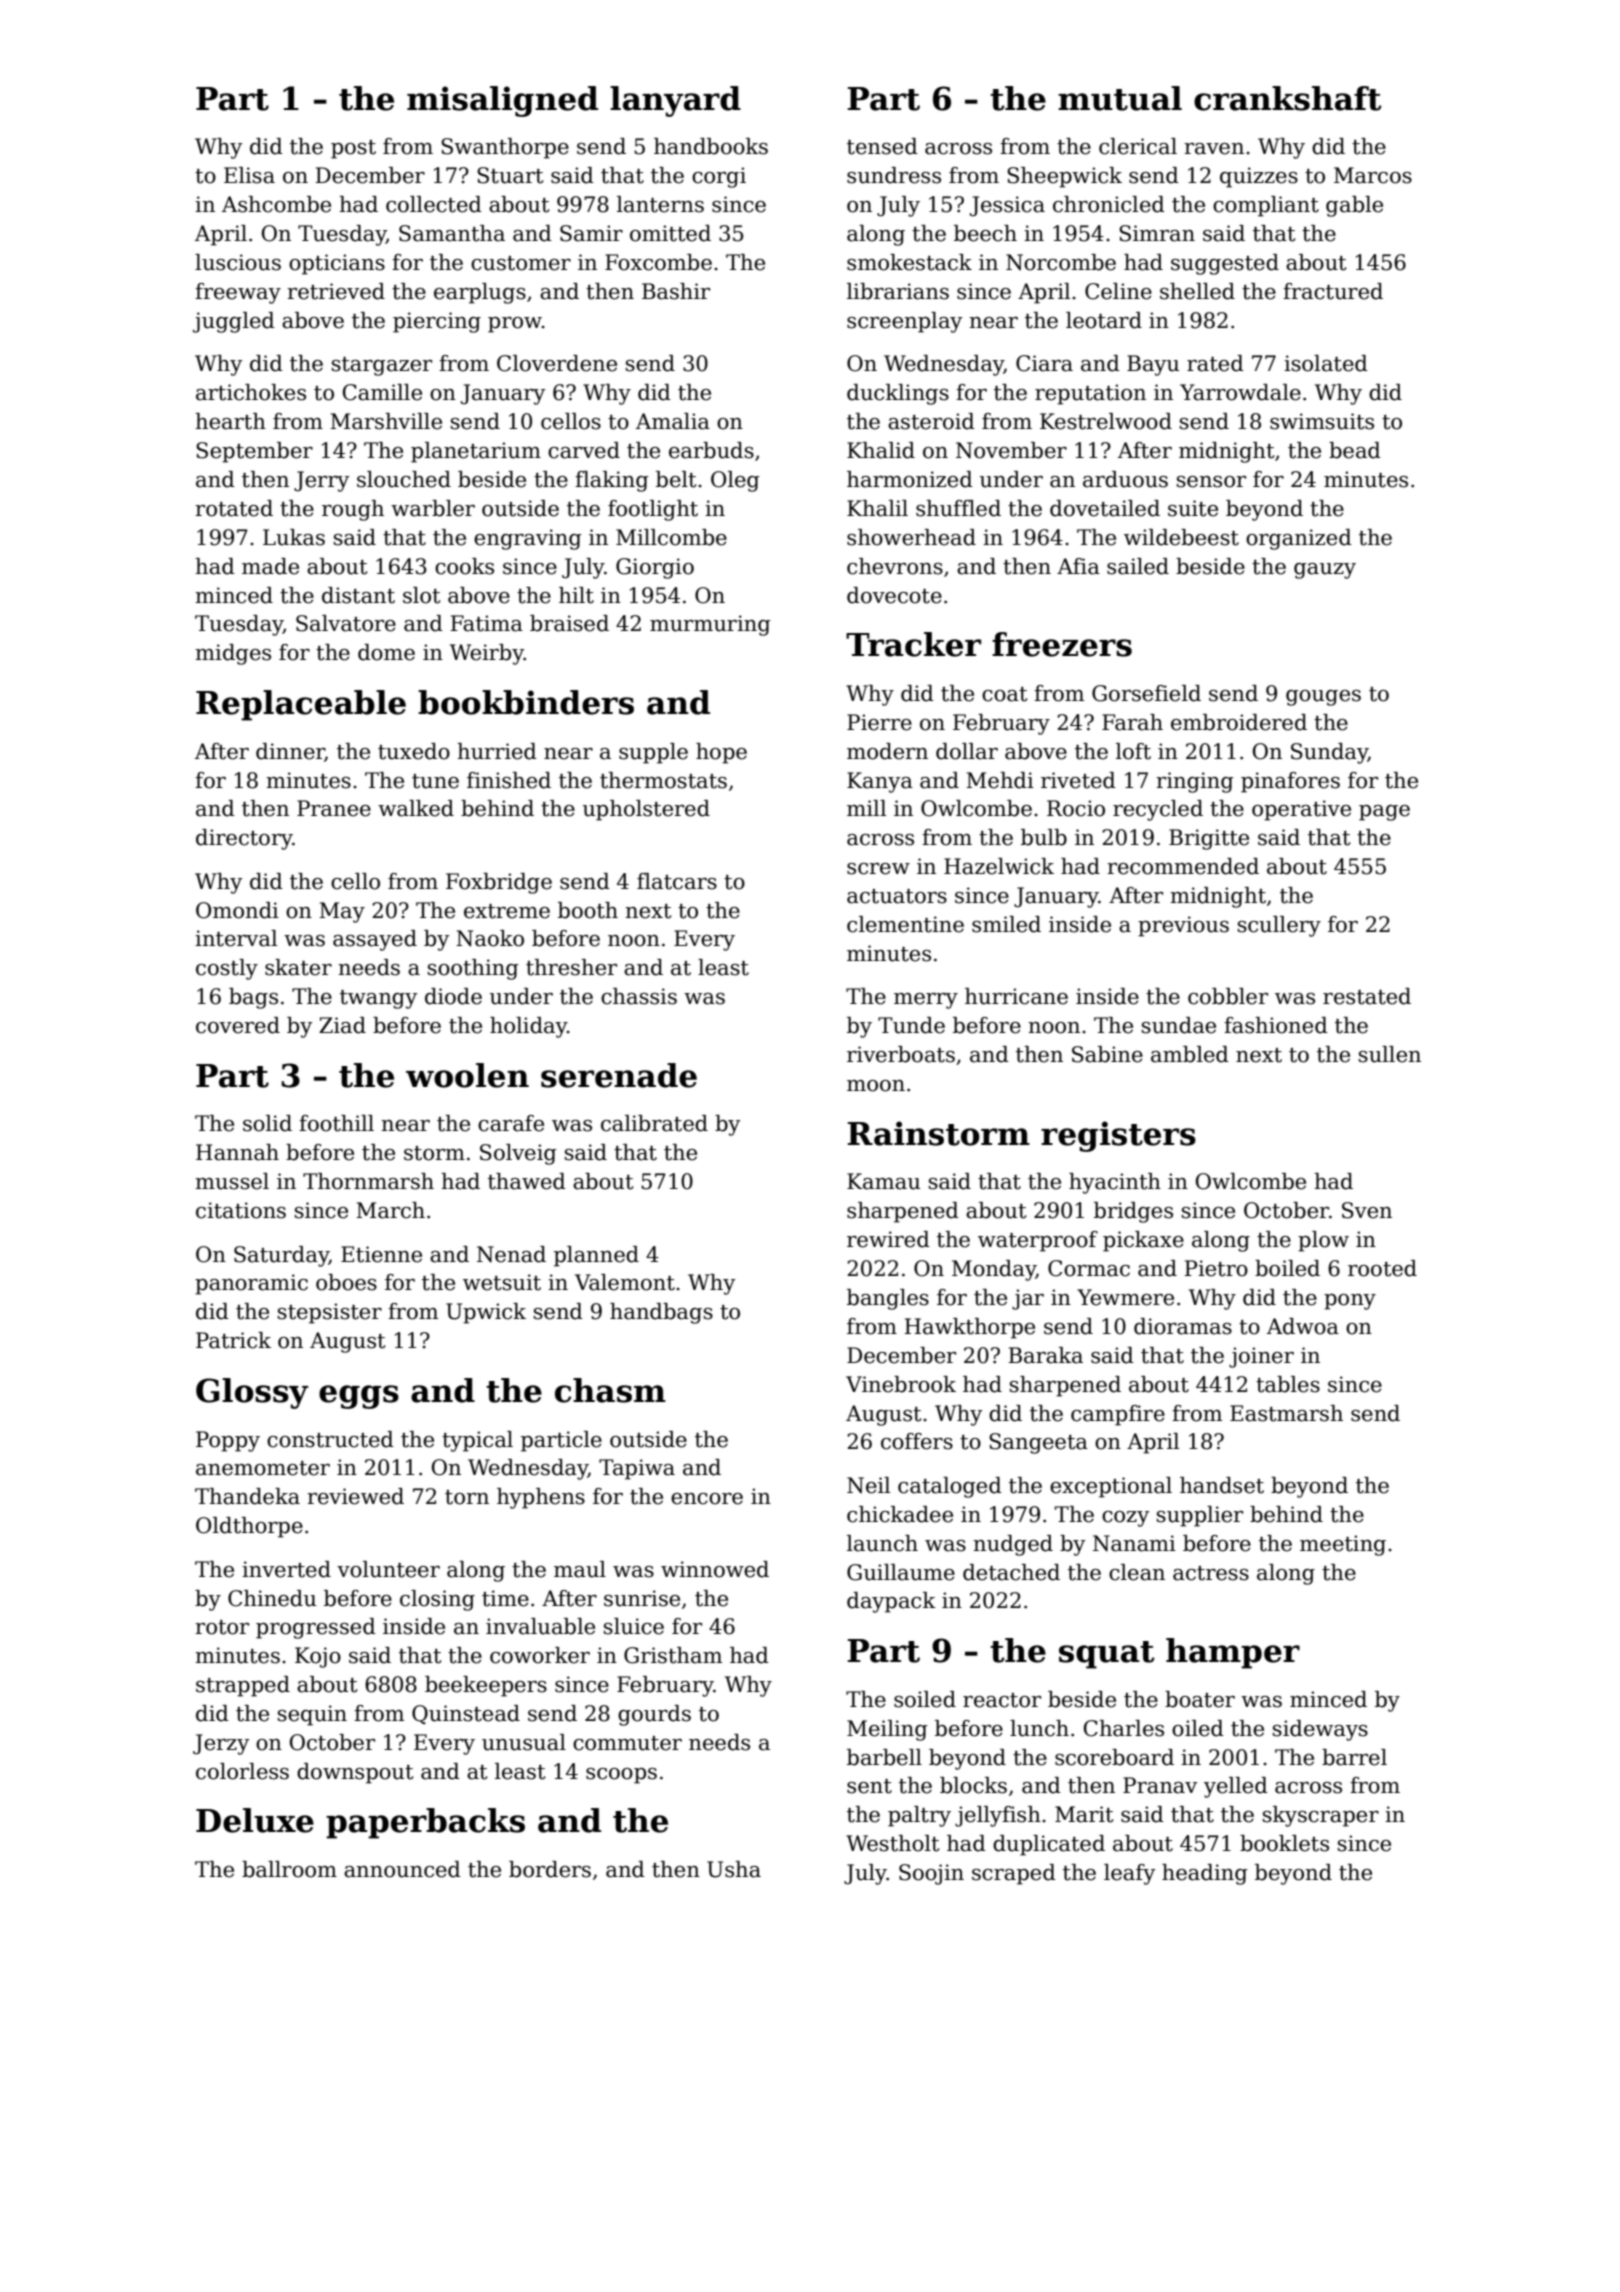 This image has width=1620, height=2292. I want to click on Kestrelwood, so click(1106, 421).
